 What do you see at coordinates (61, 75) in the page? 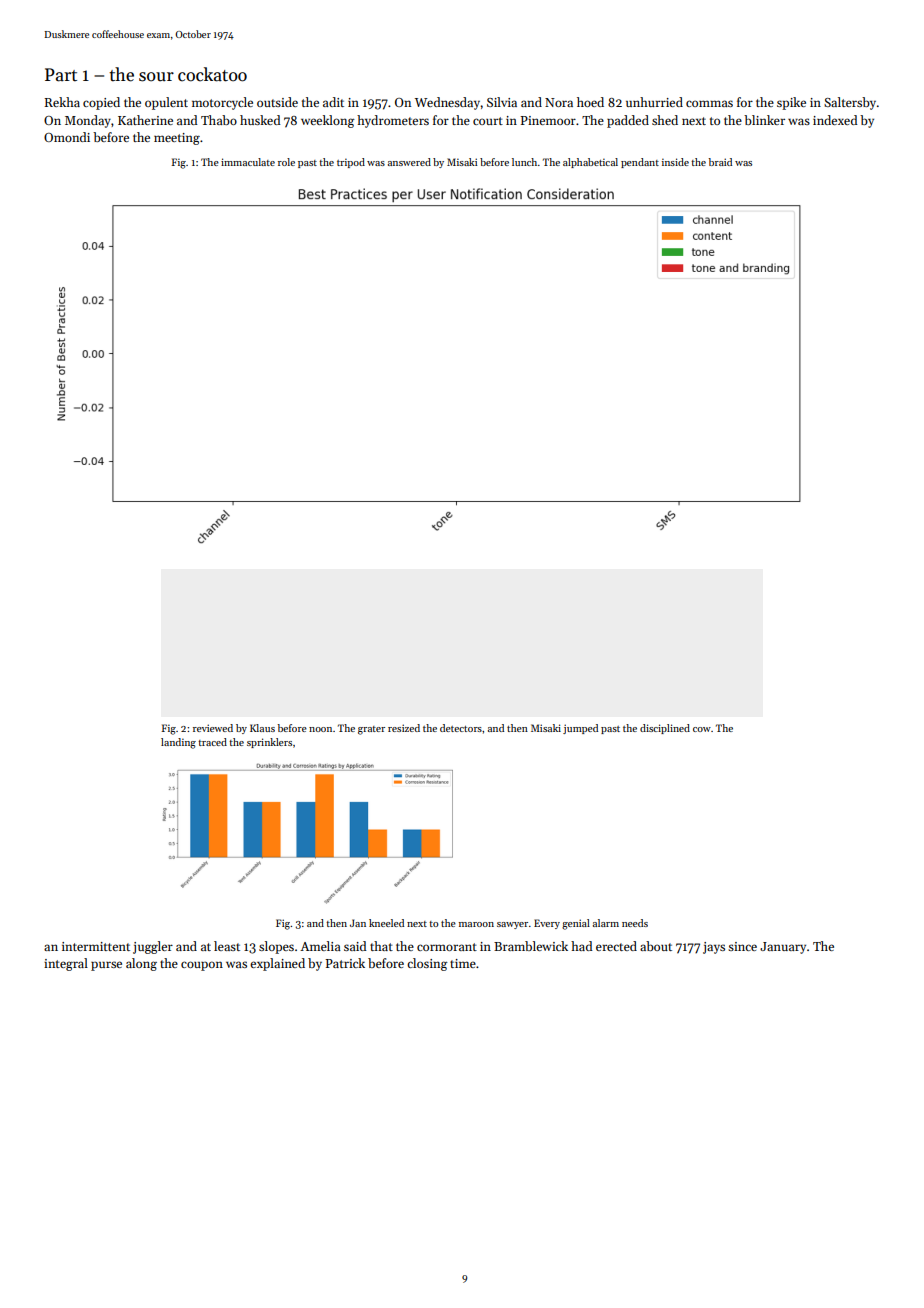
I see `Part` at bounding box center [61, 75].
